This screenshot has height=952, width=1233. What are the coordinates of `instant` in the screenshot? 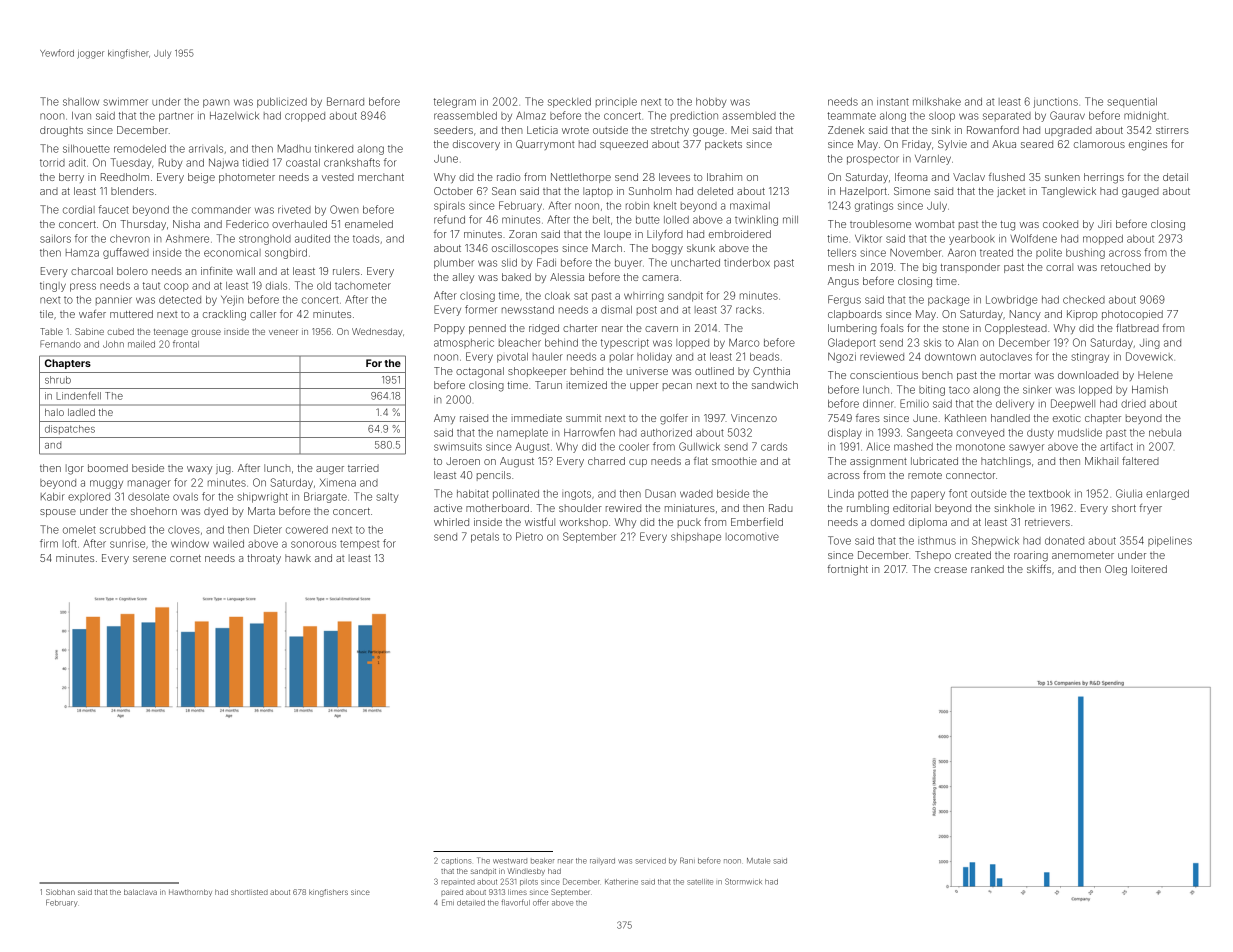 It's located at (893, 102).
